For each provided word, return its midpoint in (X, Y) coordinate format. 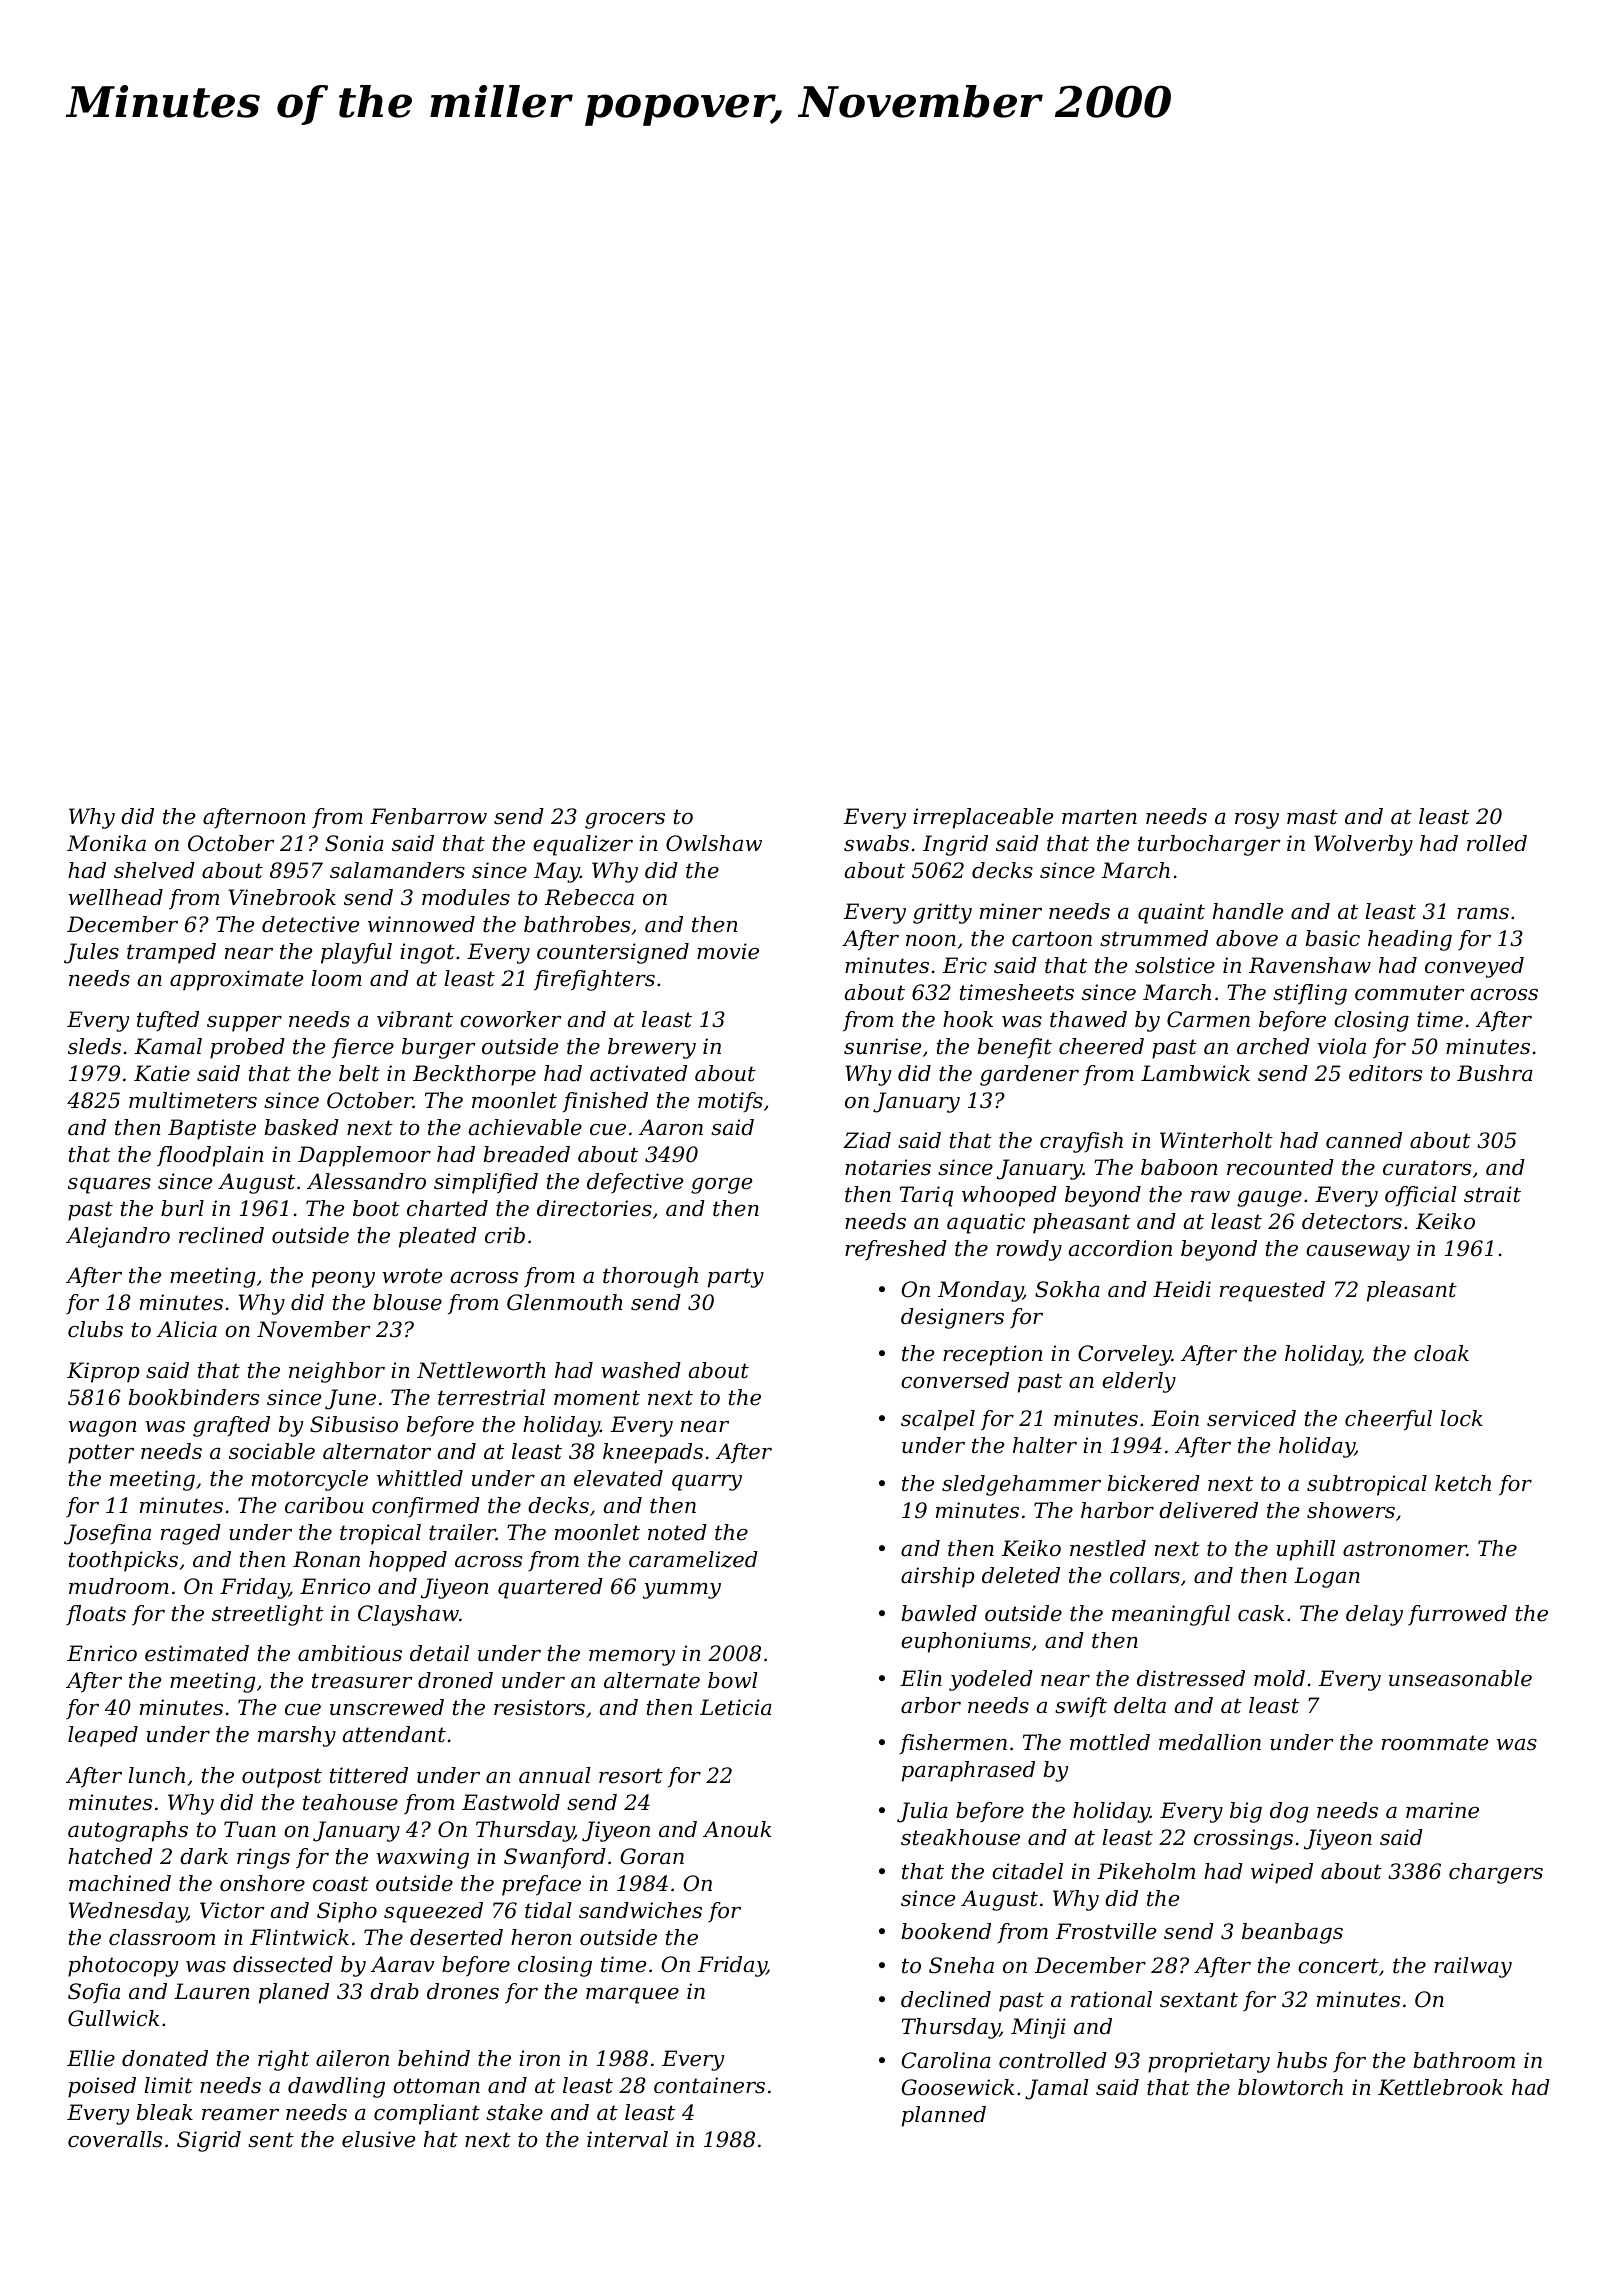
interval (627, 2139)
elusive (378, 2139)
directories (594, 1208)
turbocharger (1209, 845)
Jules (91, 953)
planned (944, 2116)
